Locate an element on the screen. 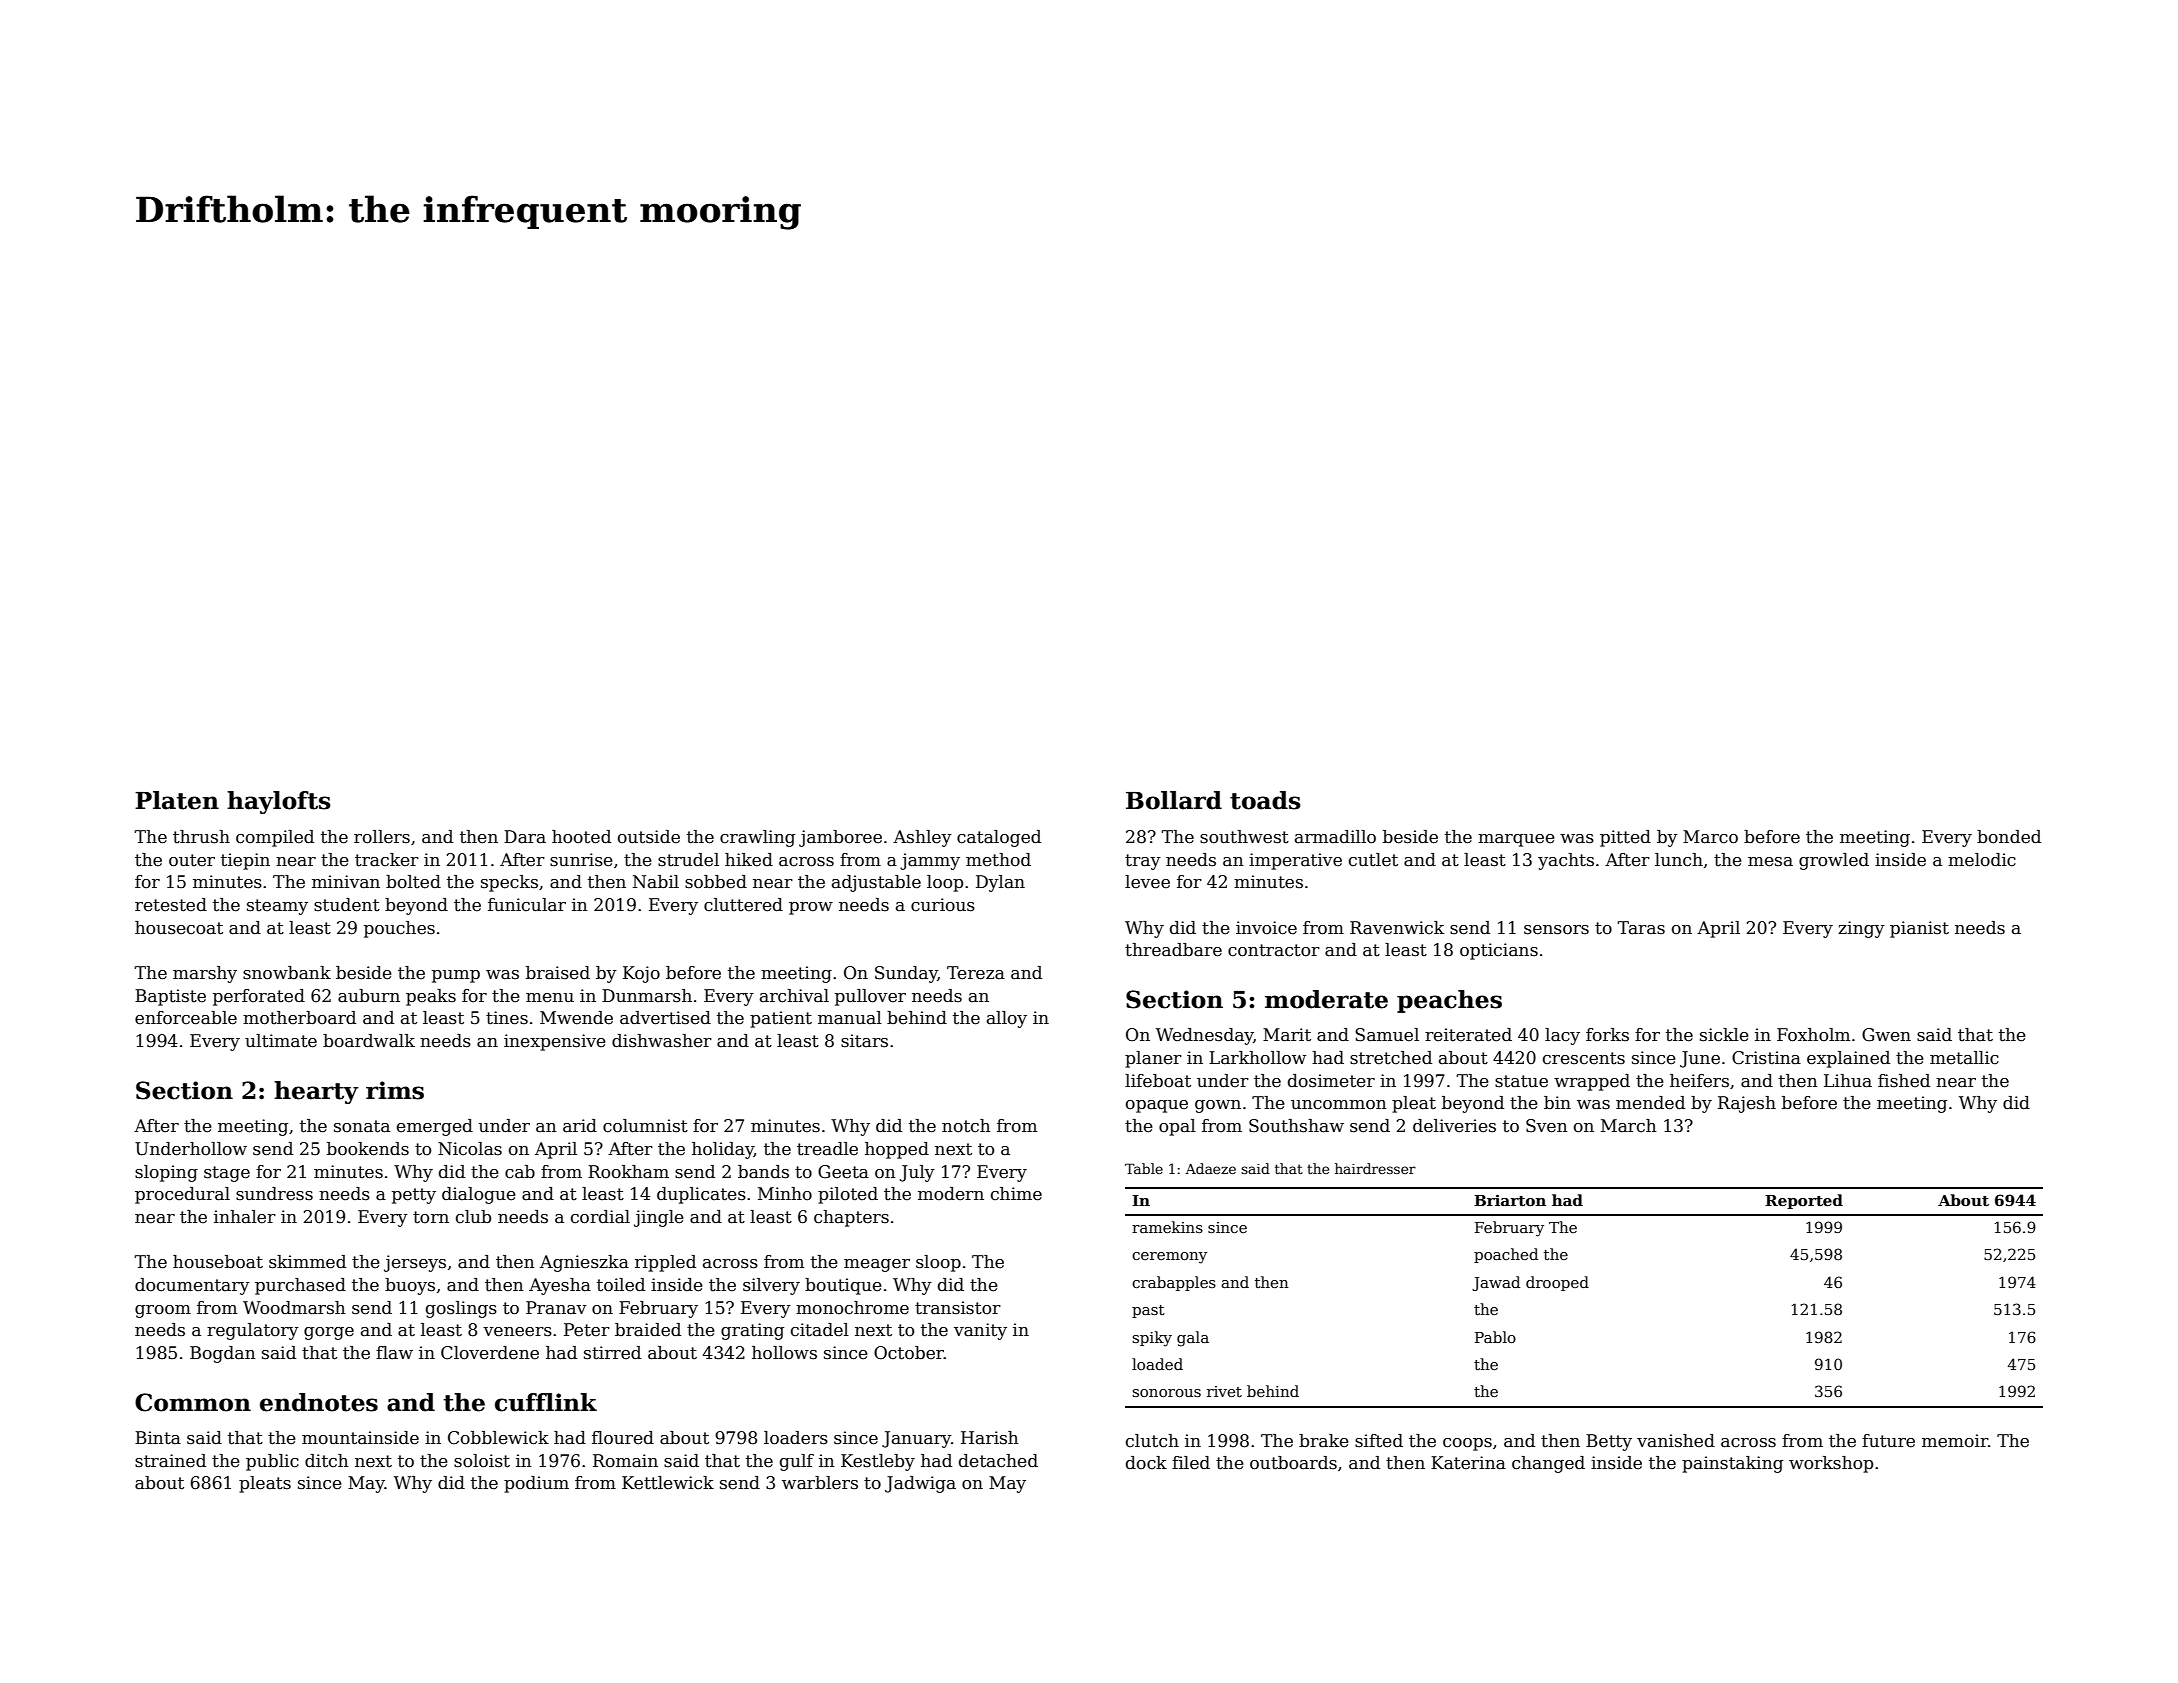  metallic is located at coordinates (1964, 1058).
